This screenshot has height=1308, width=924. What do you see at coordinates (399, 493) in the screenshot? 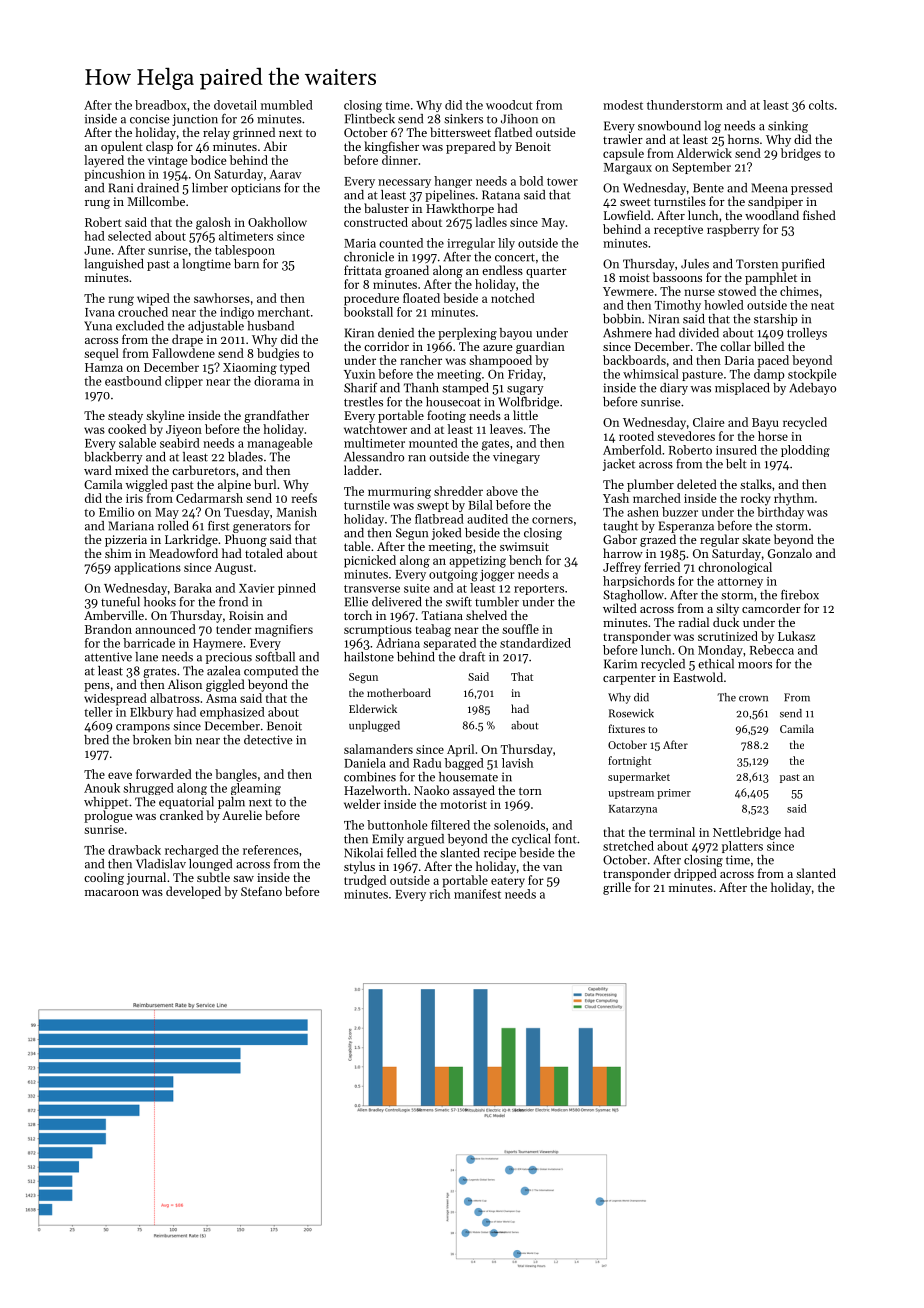
I see `murmuring` at bounding box center [399, 493].
